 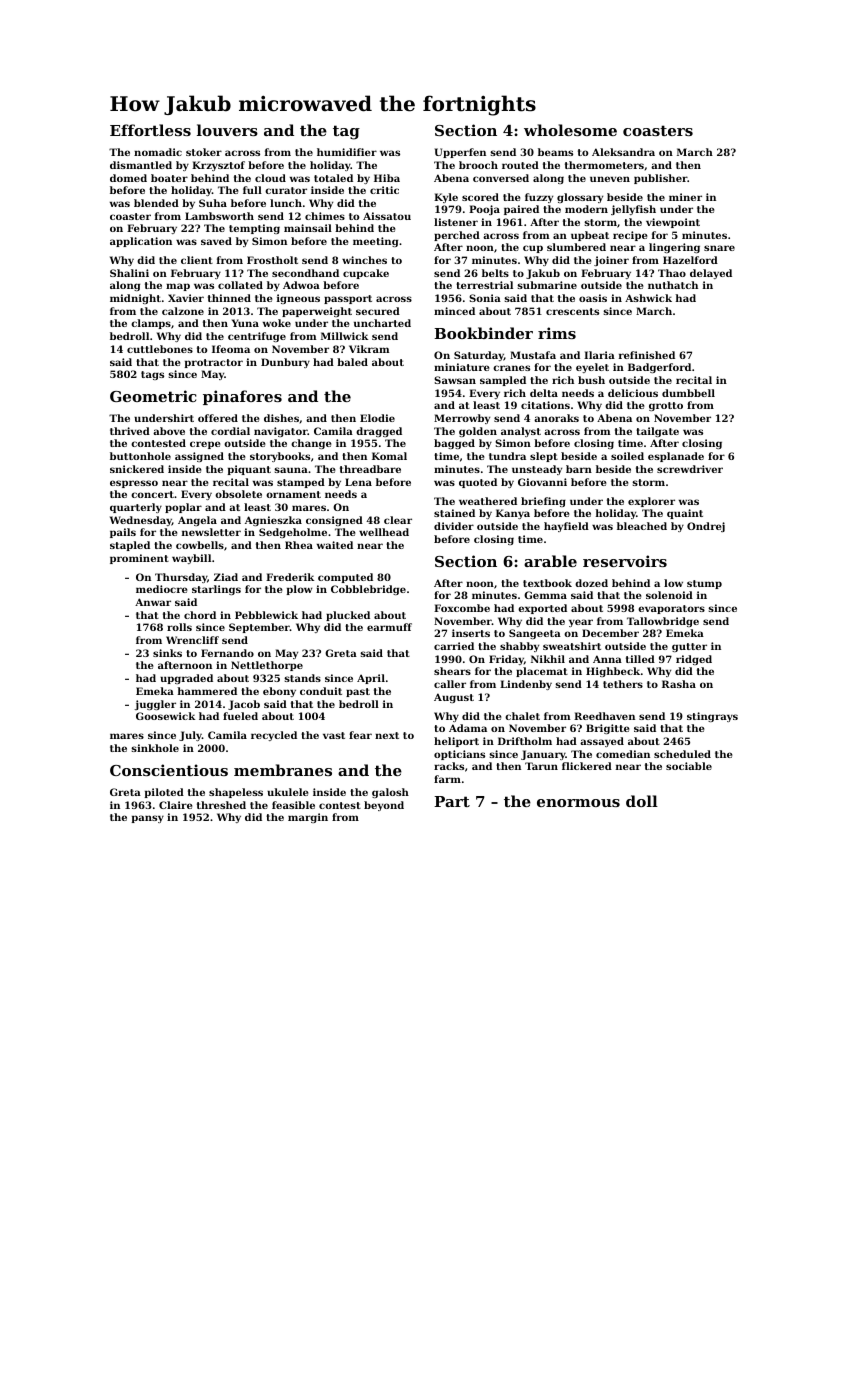 I want to click on offered, so click(x=218, y=418).
